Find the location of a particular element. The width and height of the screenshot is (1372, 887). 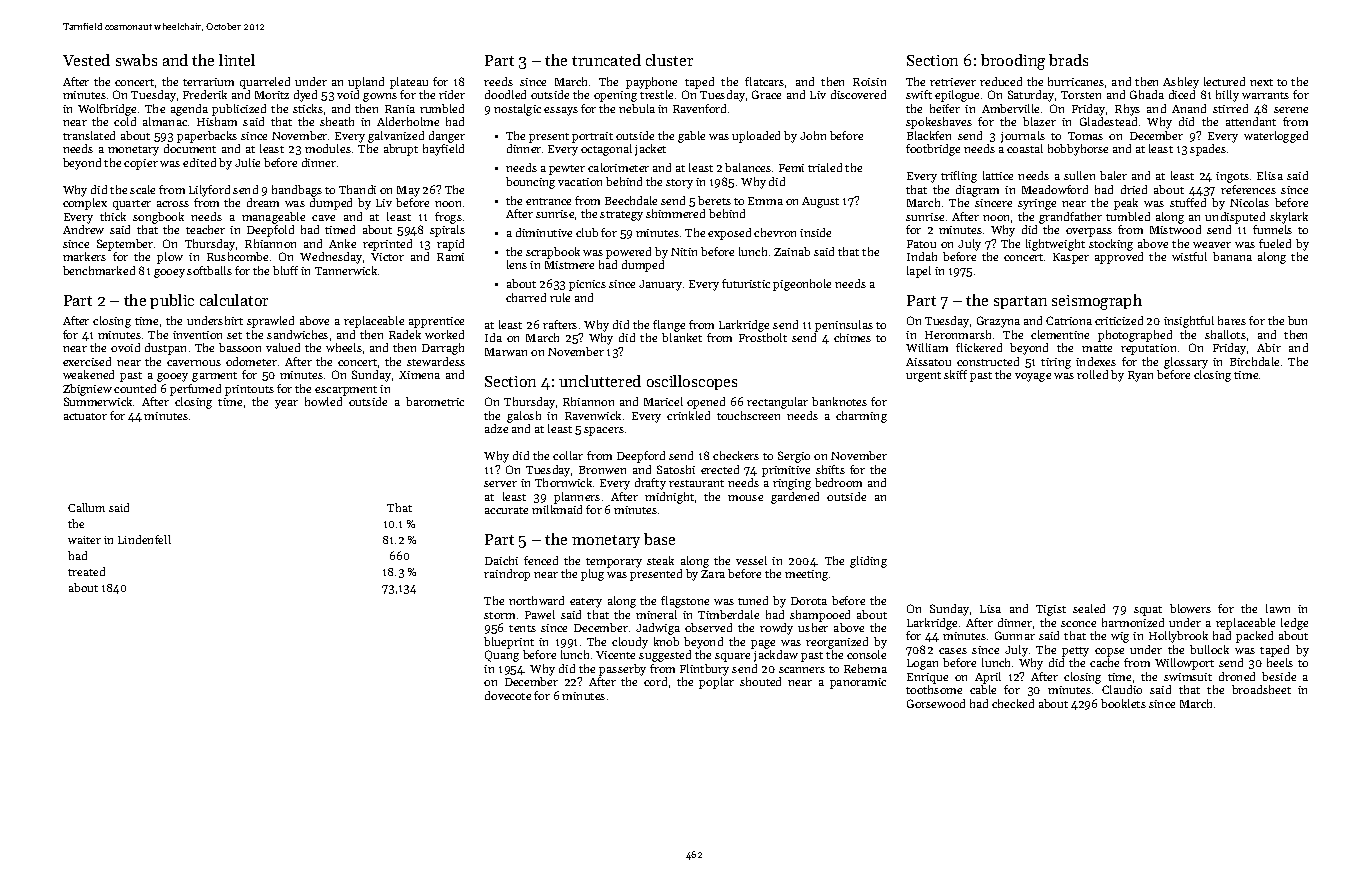

discovered is located at coordinates (858, 94).
